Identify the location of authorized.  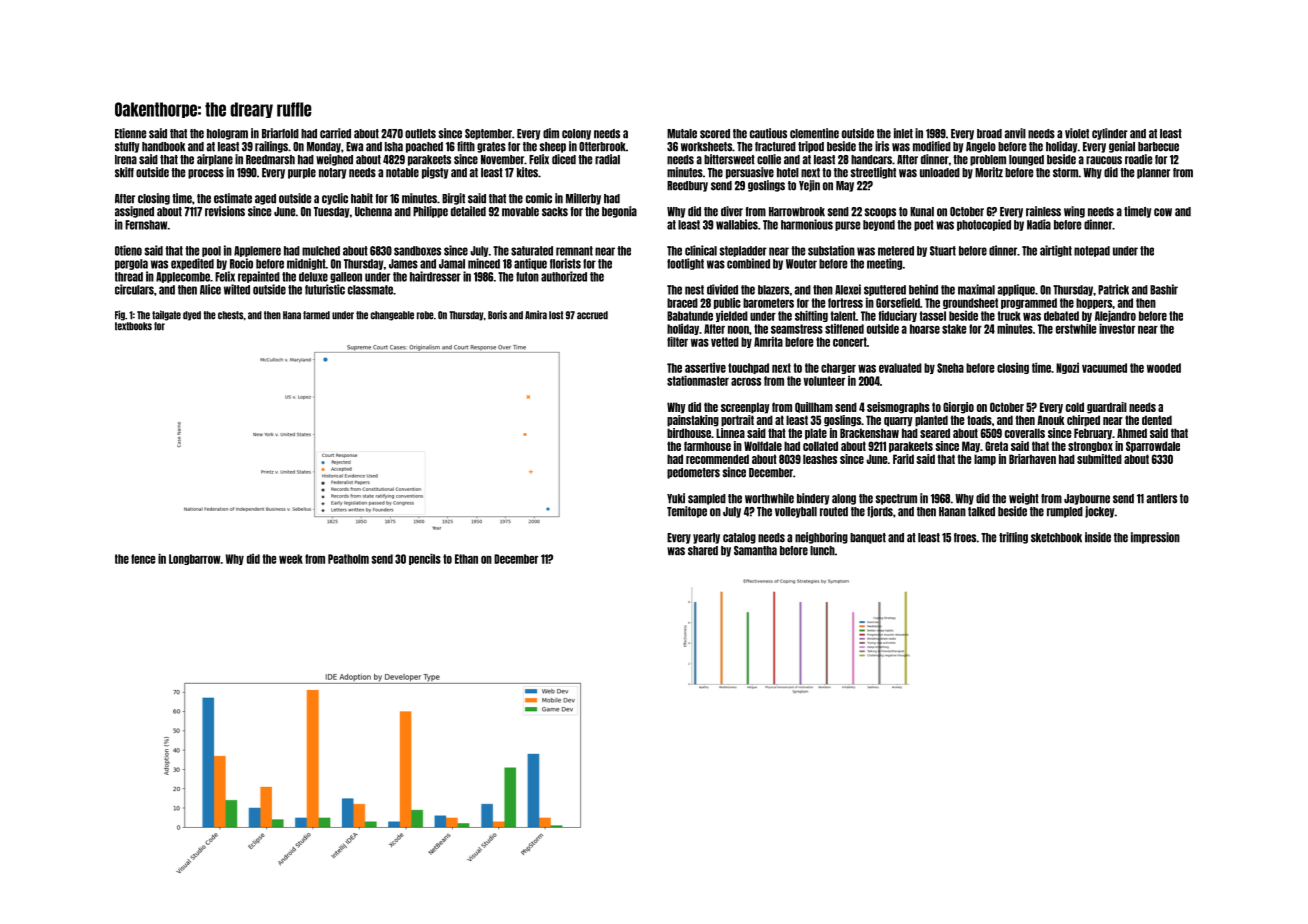
(564, 276).
